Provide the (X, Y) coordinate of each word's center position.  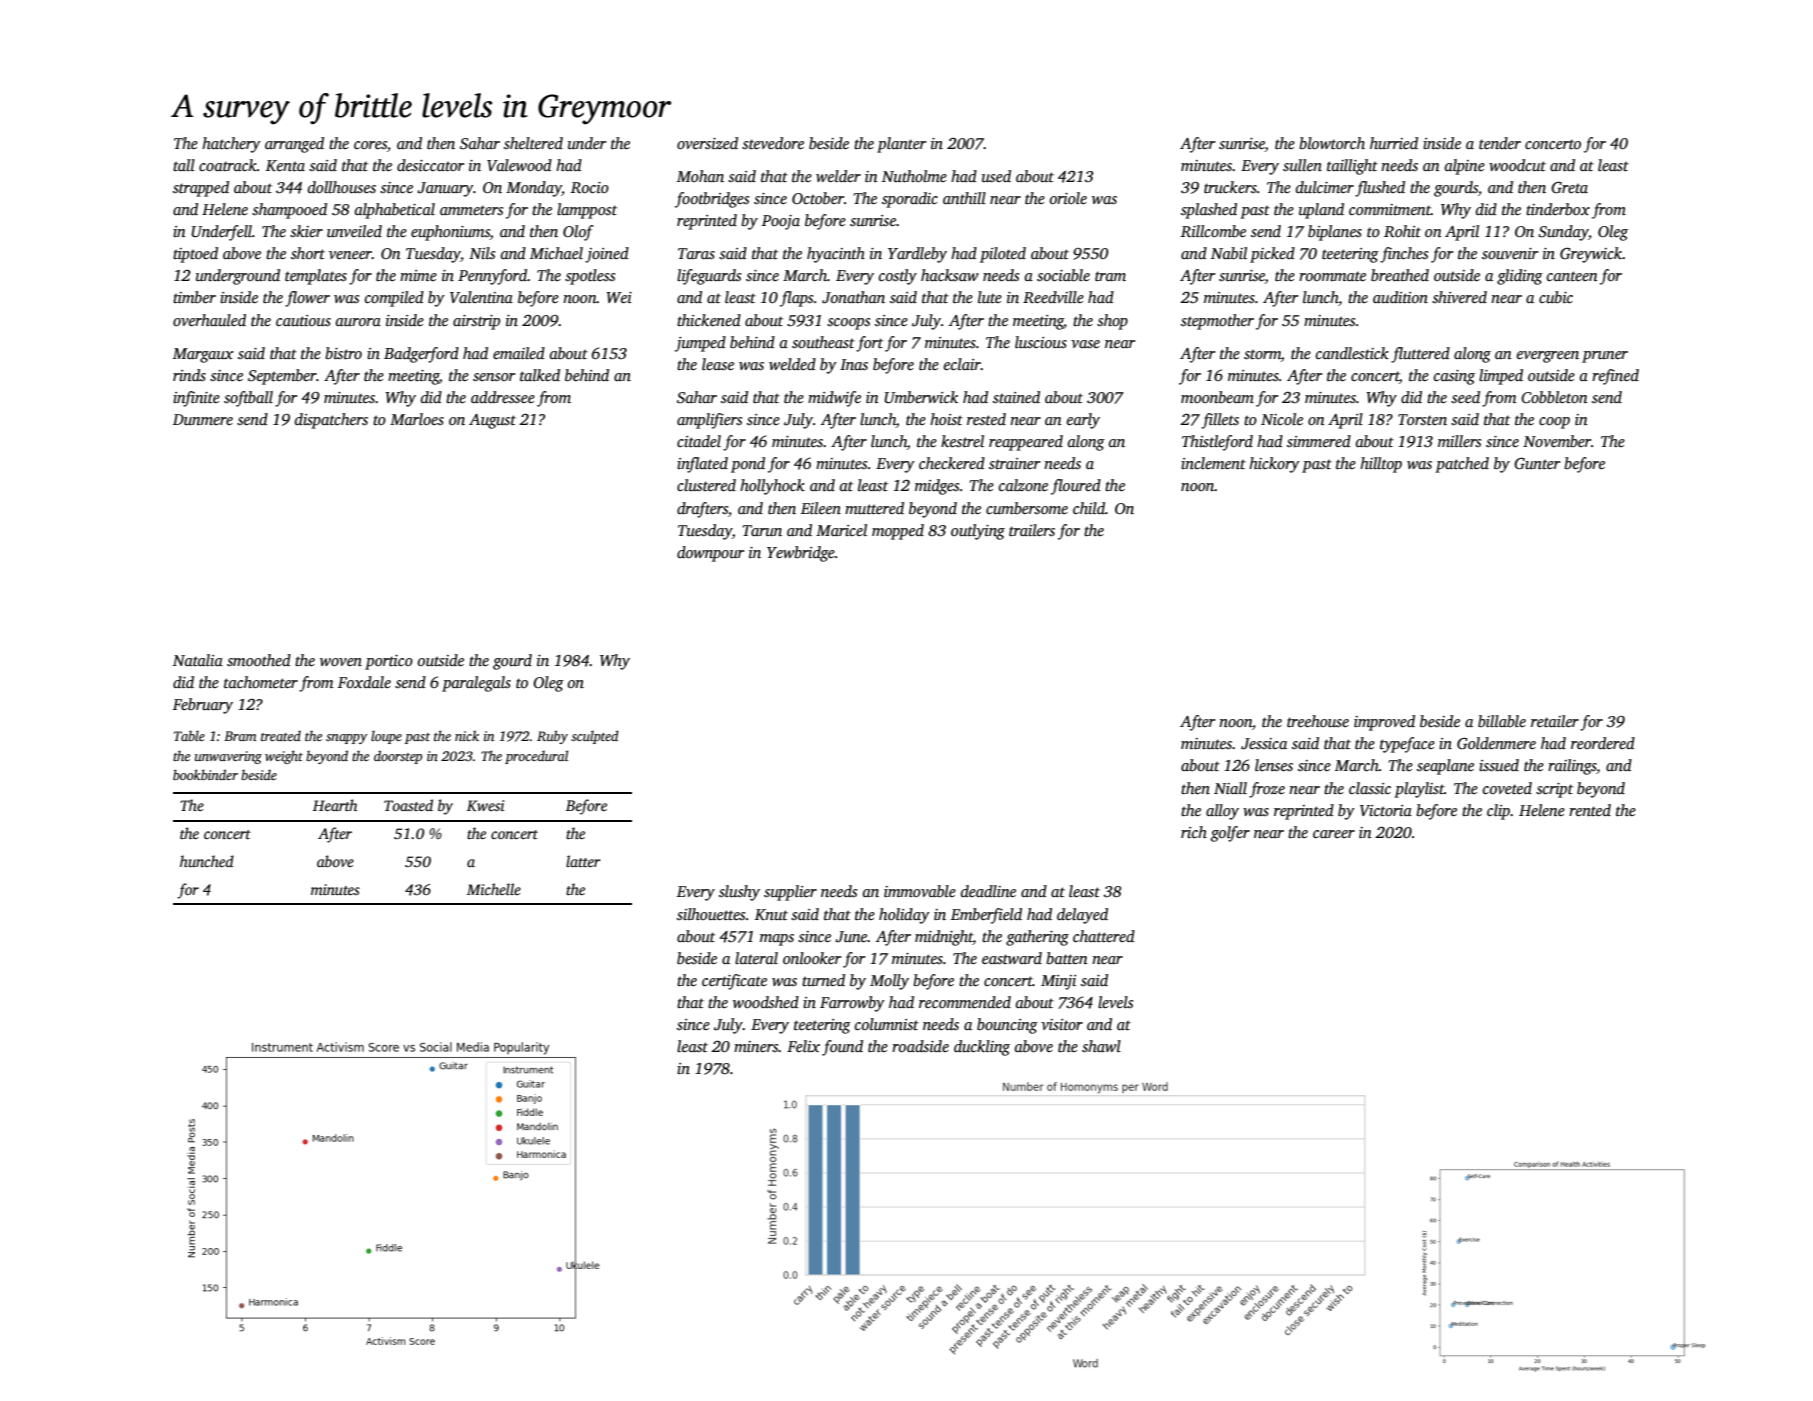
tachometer (261, 682)
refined (1615, 377)
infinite (196, 399)
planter (901, 145)
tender (1500, 143)
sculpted (595, 737)
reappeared (1026, 443)
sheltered (533, 143)
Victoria (1386, 810)
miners (756, 1046)
